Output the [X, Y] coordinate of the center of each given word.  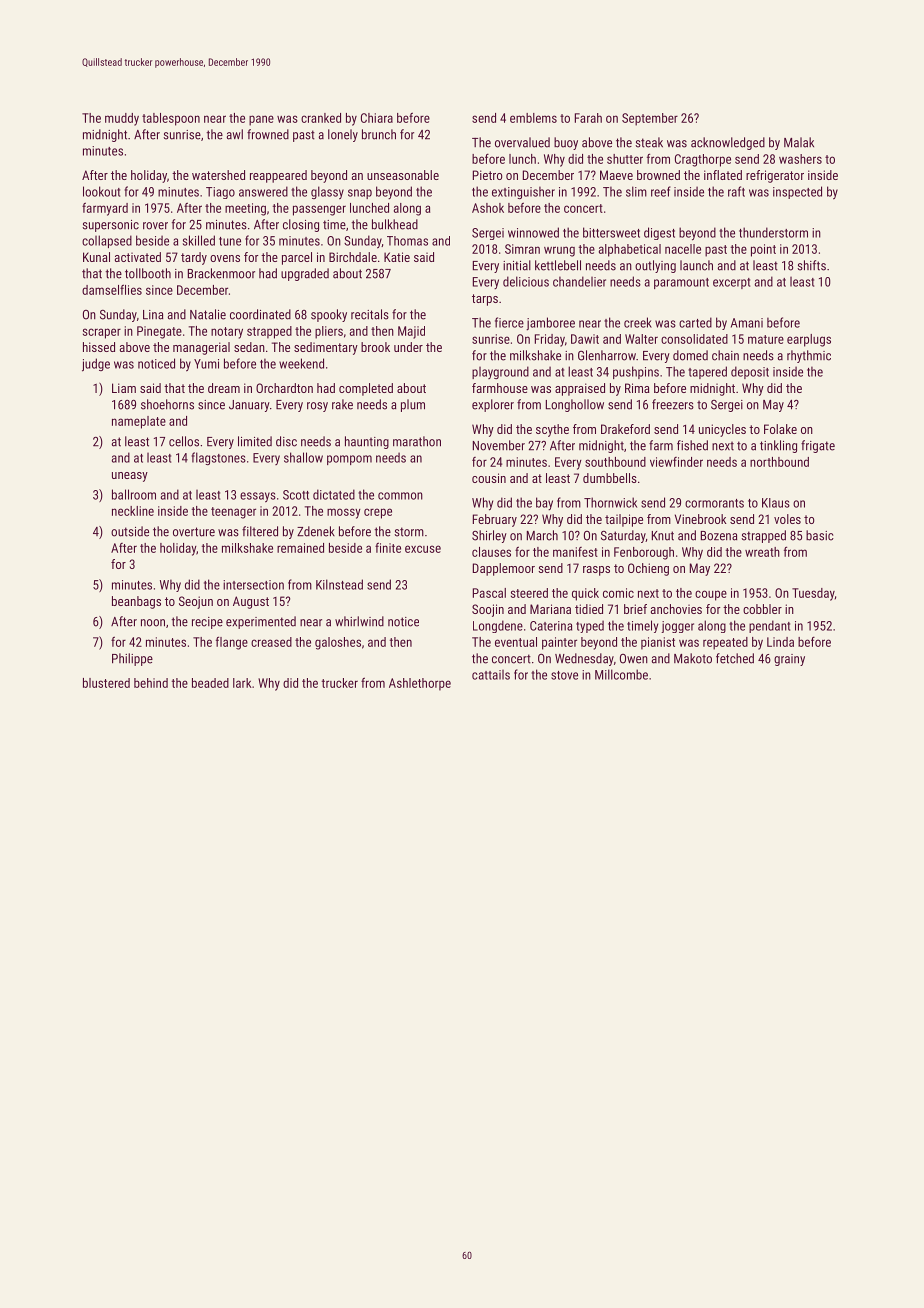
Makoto [693, 658]
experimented [261, 622]
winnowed [533, 232]
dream [224, 388]
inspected [797, 192]
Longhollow [575, 405]
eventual [516, 642]
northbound [779, 462]
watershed [218, 175]
